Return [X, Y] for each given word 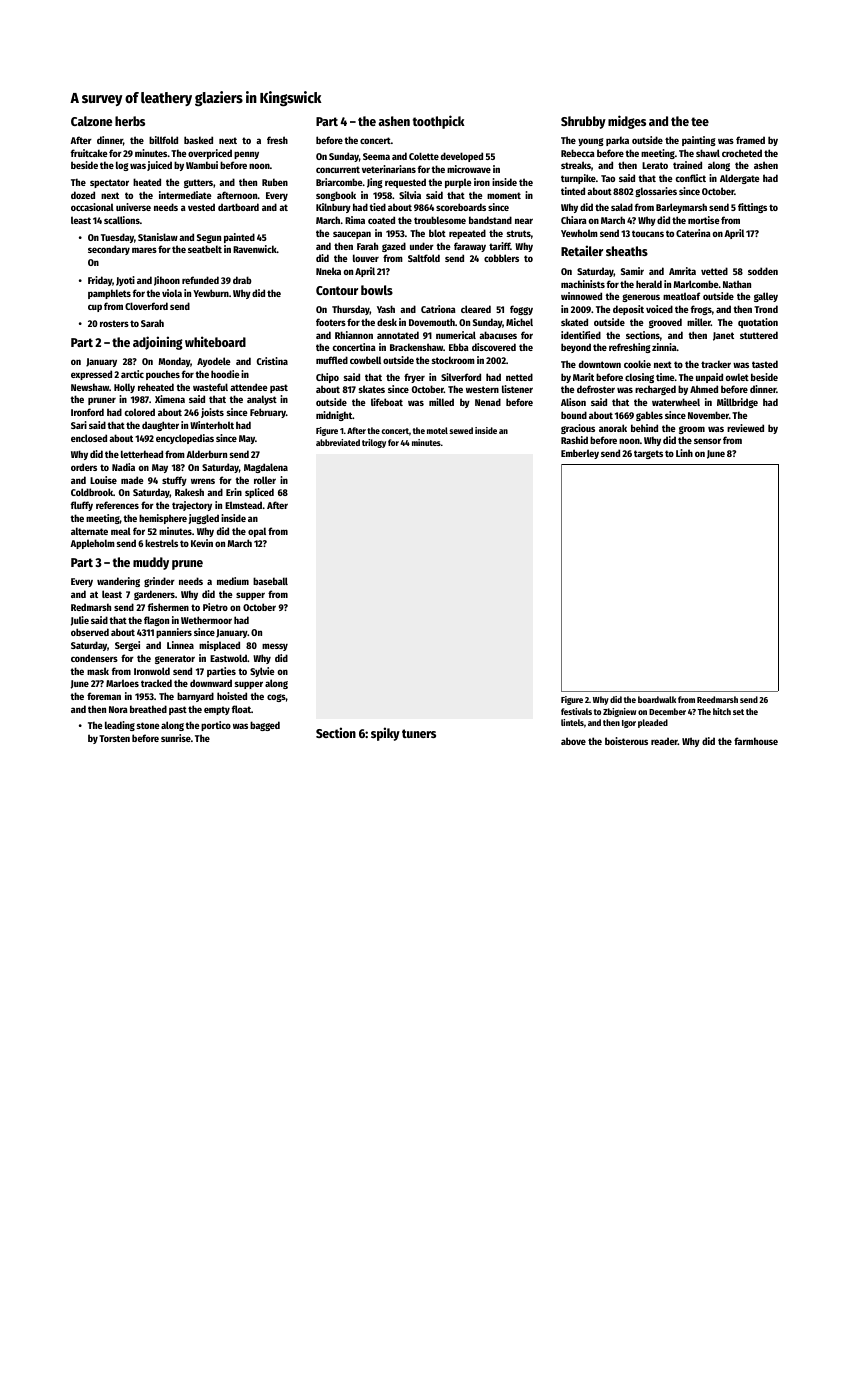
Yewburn [211, 293]
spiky [385, 734]
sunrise [176, 738]
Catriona [438, 309]
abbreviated [338, 442]
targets [648, 454]
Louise [103, 480]
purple [458, 183]
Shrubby [583, 122]
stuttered [759, 335]
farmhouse [756, 741]
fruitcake [89, 153]
